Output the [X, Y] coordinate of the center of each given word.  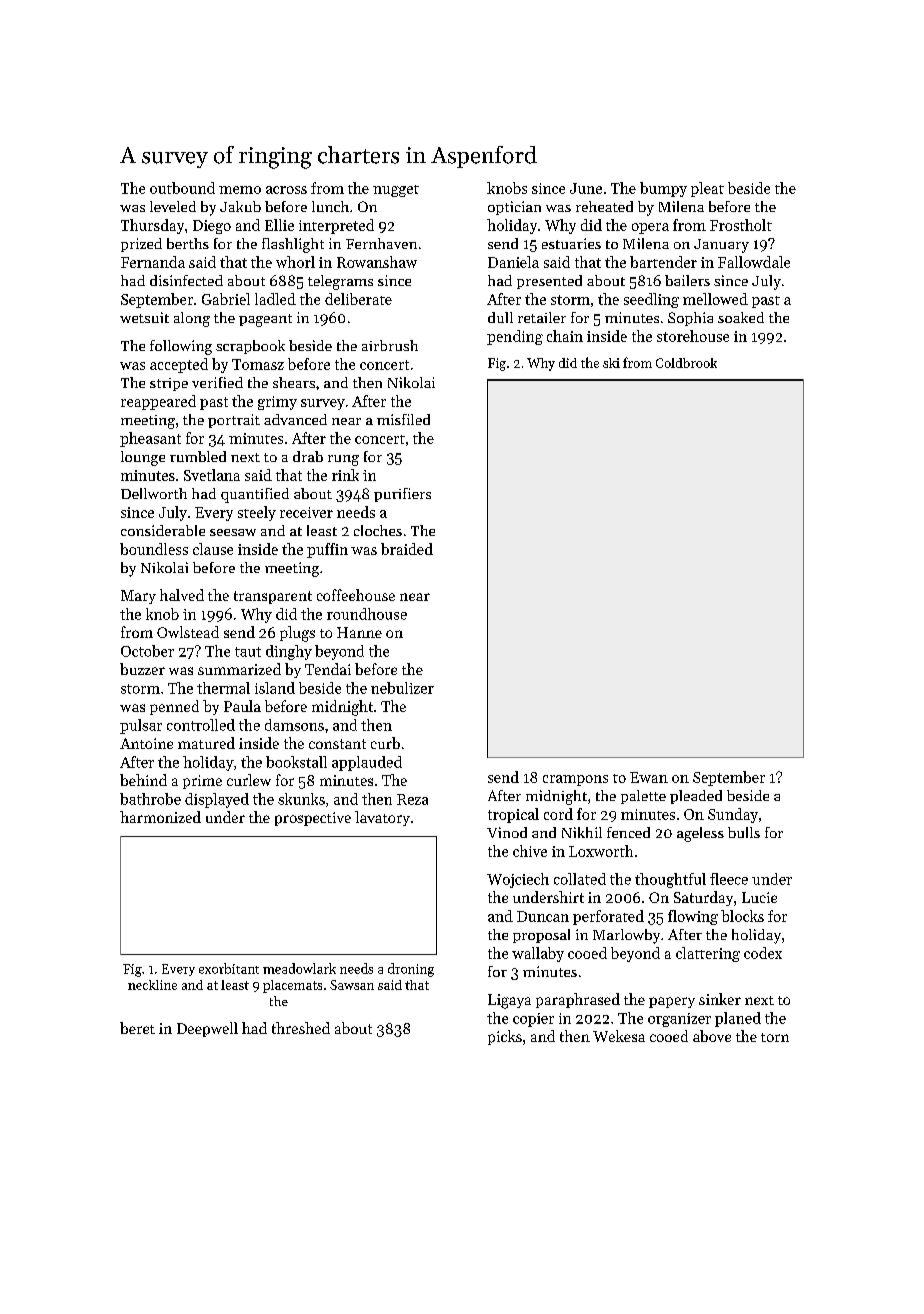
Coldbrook [686, 363]
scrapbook [250, 347]
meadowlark [299, 968]
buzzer [142, 669]
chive [530, 851]
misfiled [403, 419]
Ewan [649, 777]
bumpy [663, 189]
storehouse [693, 336]
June [586, 188]
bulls [744, 832]
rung [343, 460]
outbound [182, 188]
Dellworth [154, 493]
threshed [301, 1028]
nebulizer [402, 688]
